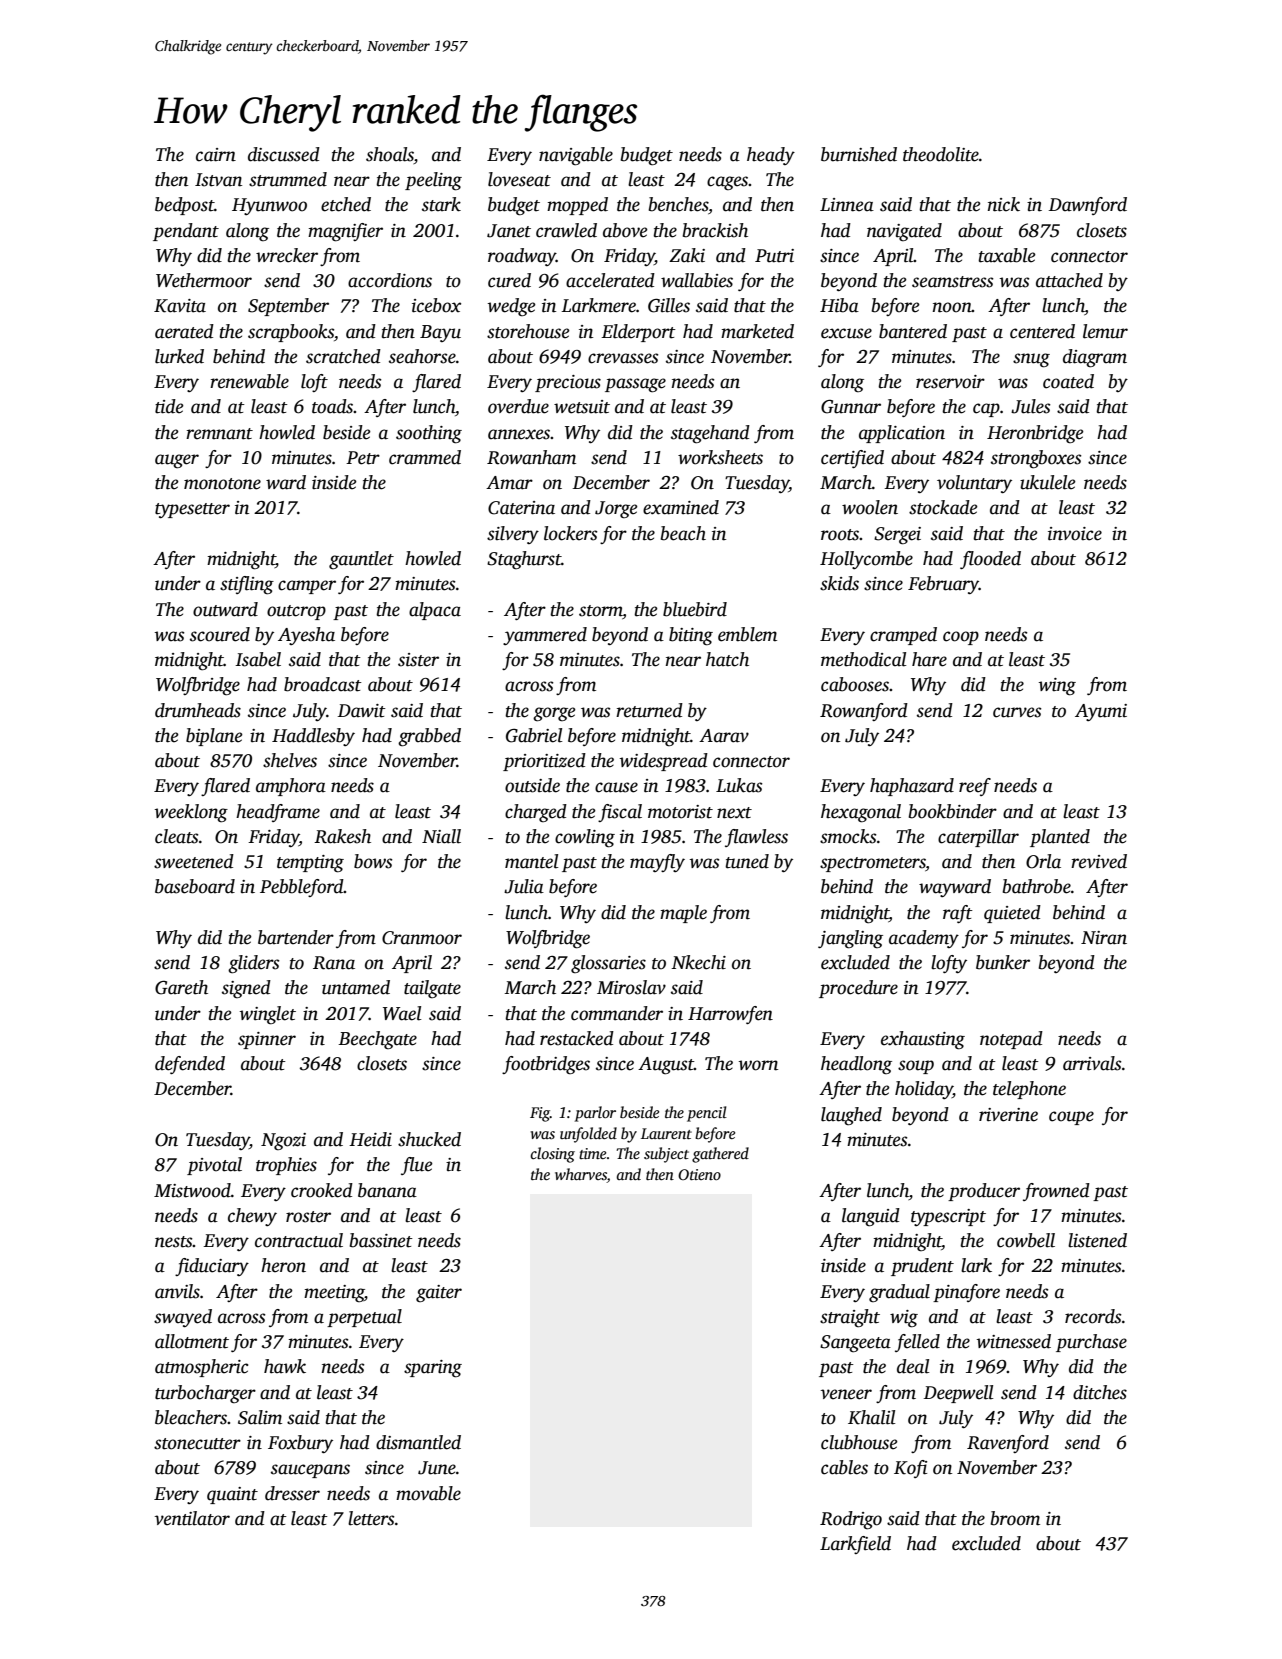  I want to click on witnessed, so click(1014, 1341).
